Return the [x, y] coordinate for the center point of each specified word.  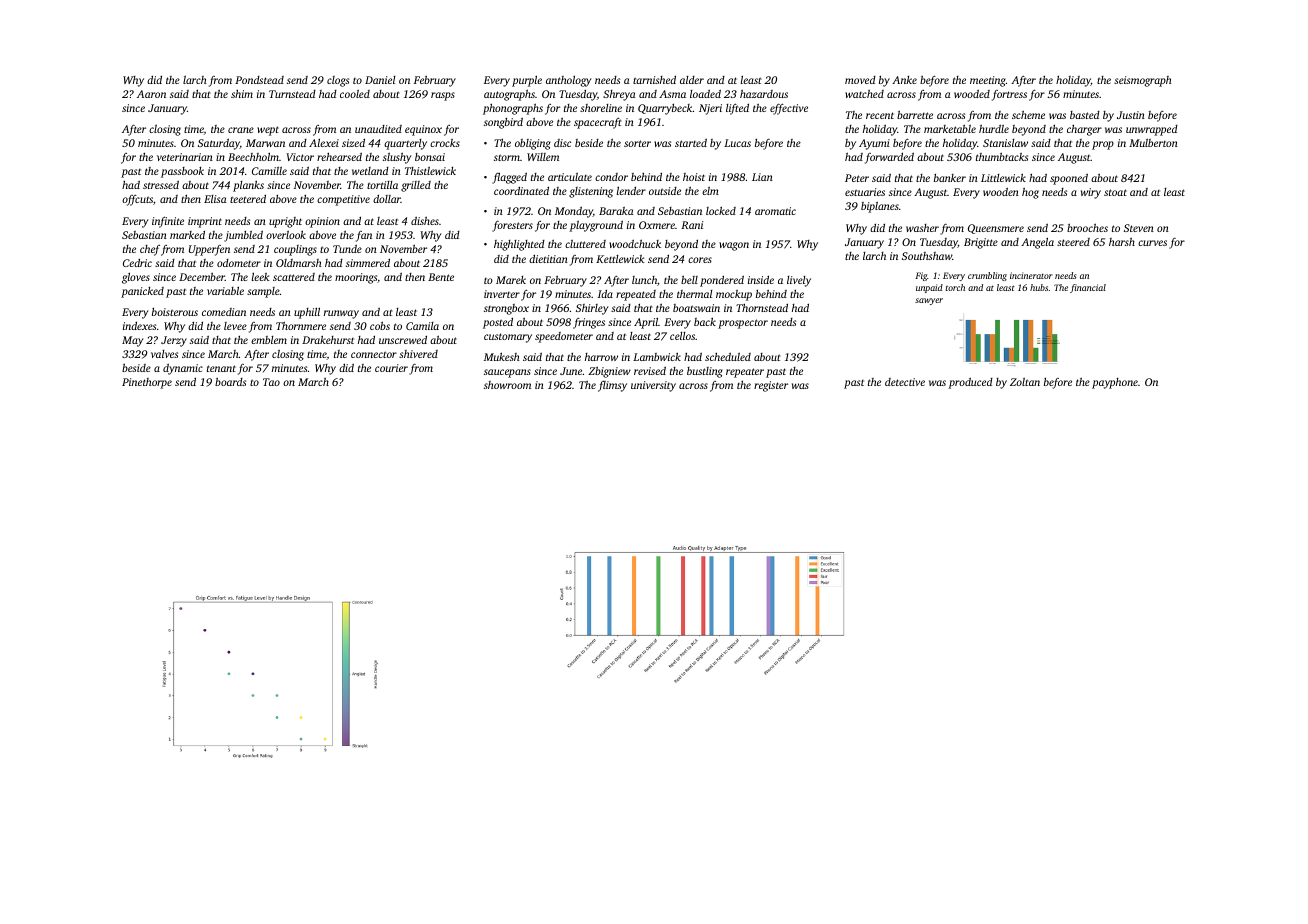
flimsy [612, 386]
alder [692, 80]
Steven [1139, 228]
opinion [322, 222]
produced [970, 383]
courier [391, 368]
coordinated [521, 191]
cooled [355, 94]
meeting [988, 81]
